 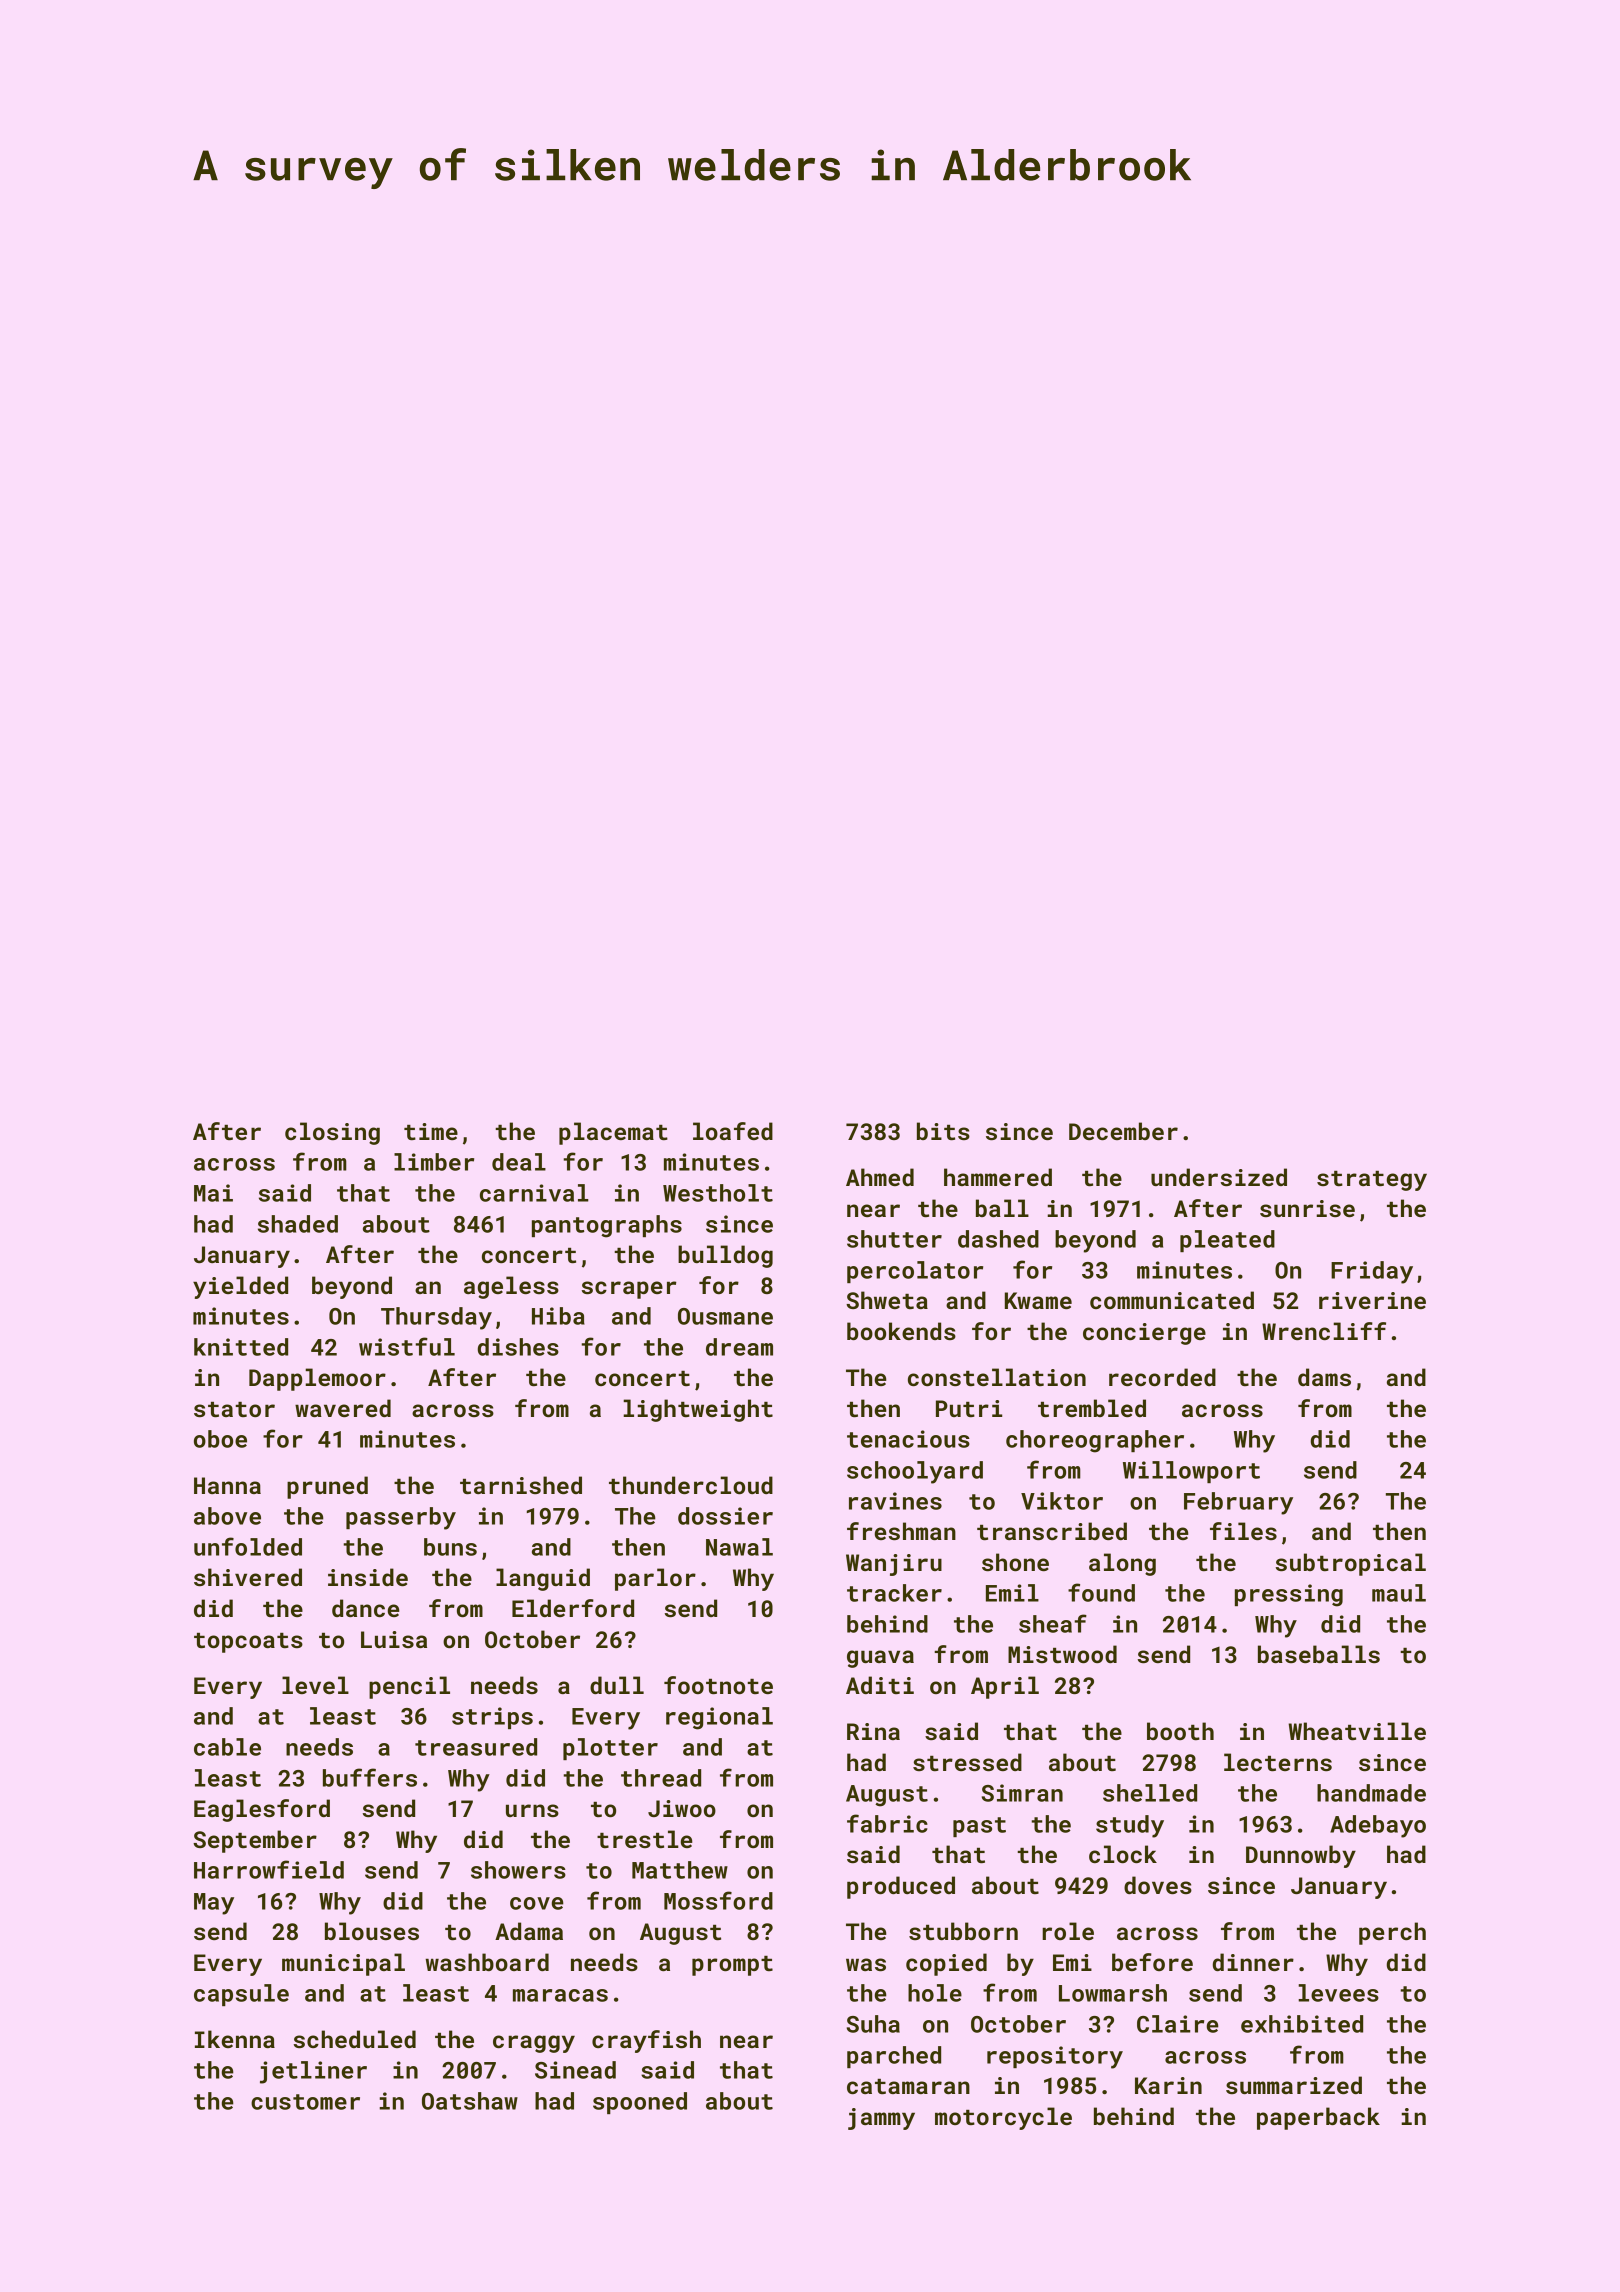 I want to click on paperback, so click(x=1318, y=2118).
